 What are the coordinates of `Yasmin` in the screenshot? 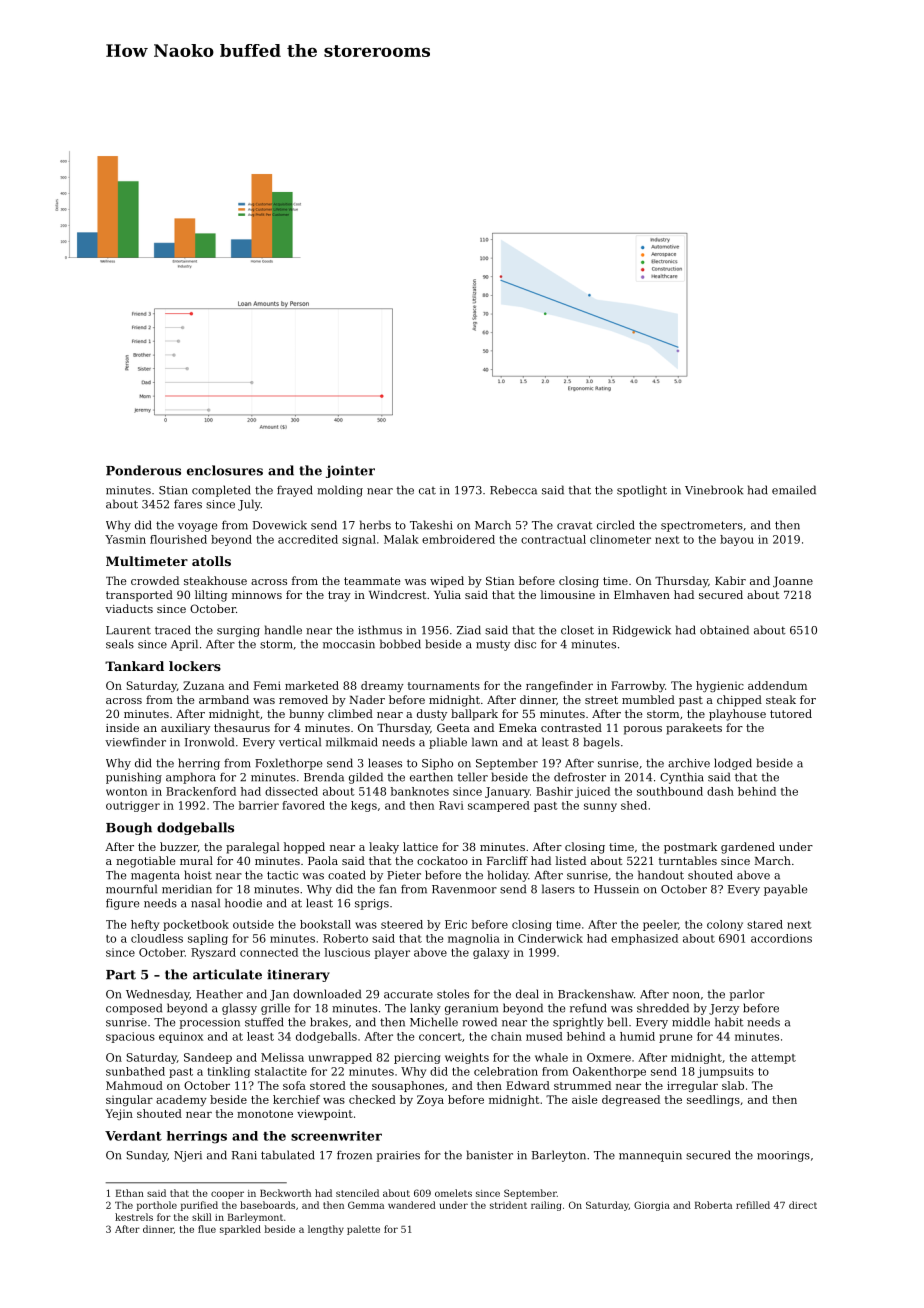 It's located at (125, 539).
